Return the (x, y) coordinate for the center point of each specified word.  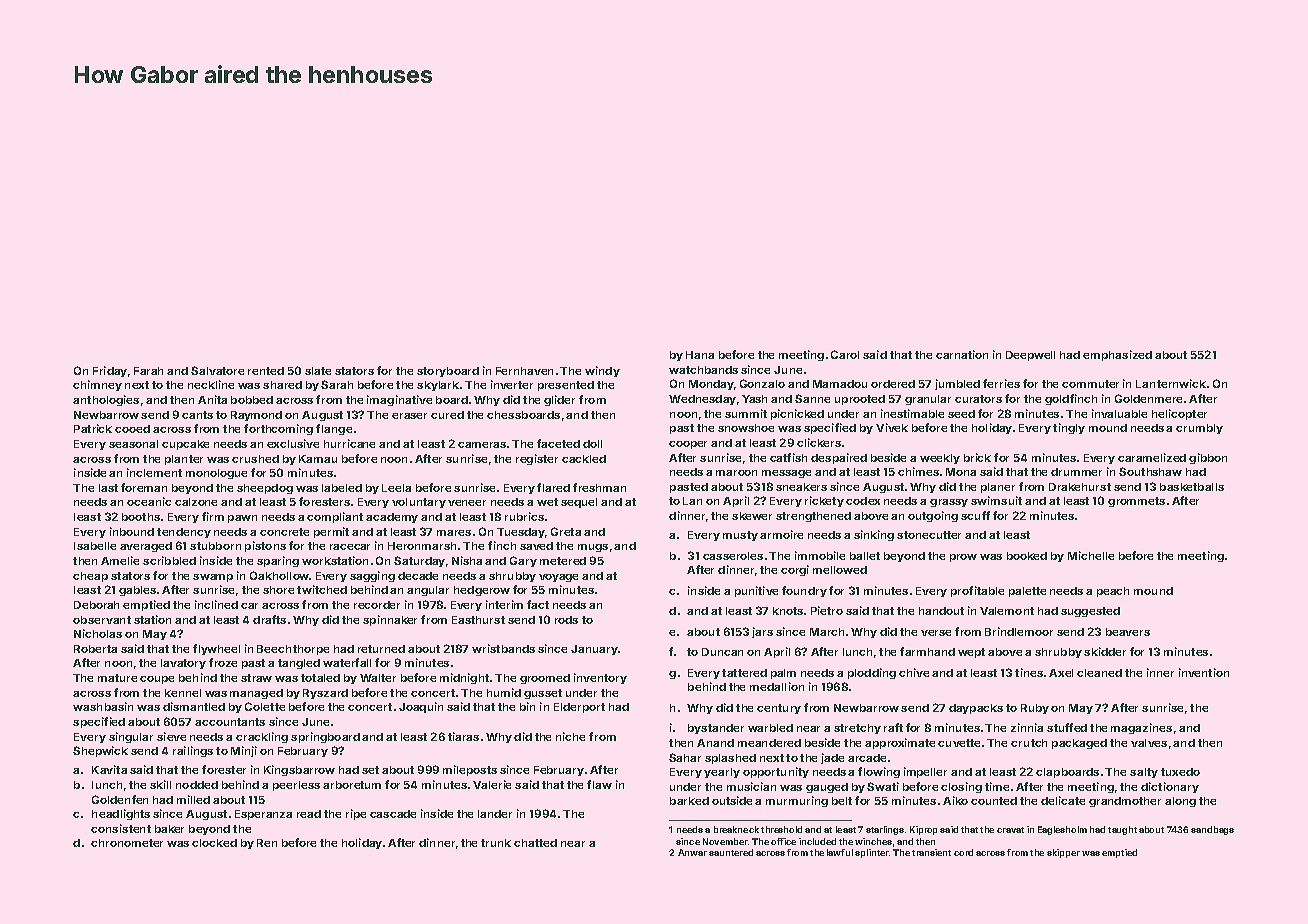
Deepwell (1030, 356)
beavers (1128, 632)
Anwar (692, 852)
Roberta (95, 649)
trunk (496, 843)
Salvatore (217, 370)
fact (538, 604)
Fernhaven (524, 371)
